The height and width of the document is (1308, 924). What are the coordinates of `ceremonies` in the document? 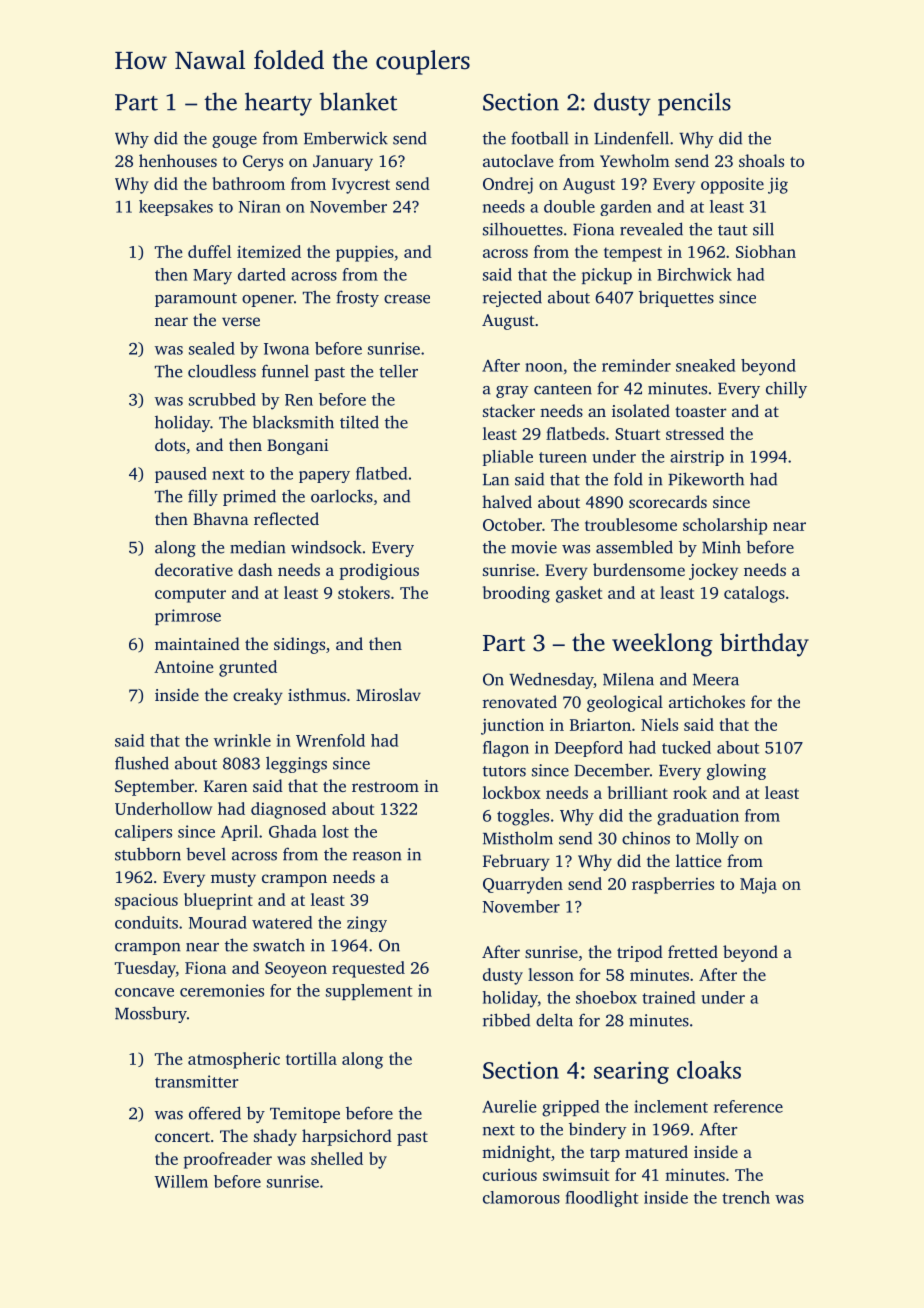 It's located at (222, 990).
